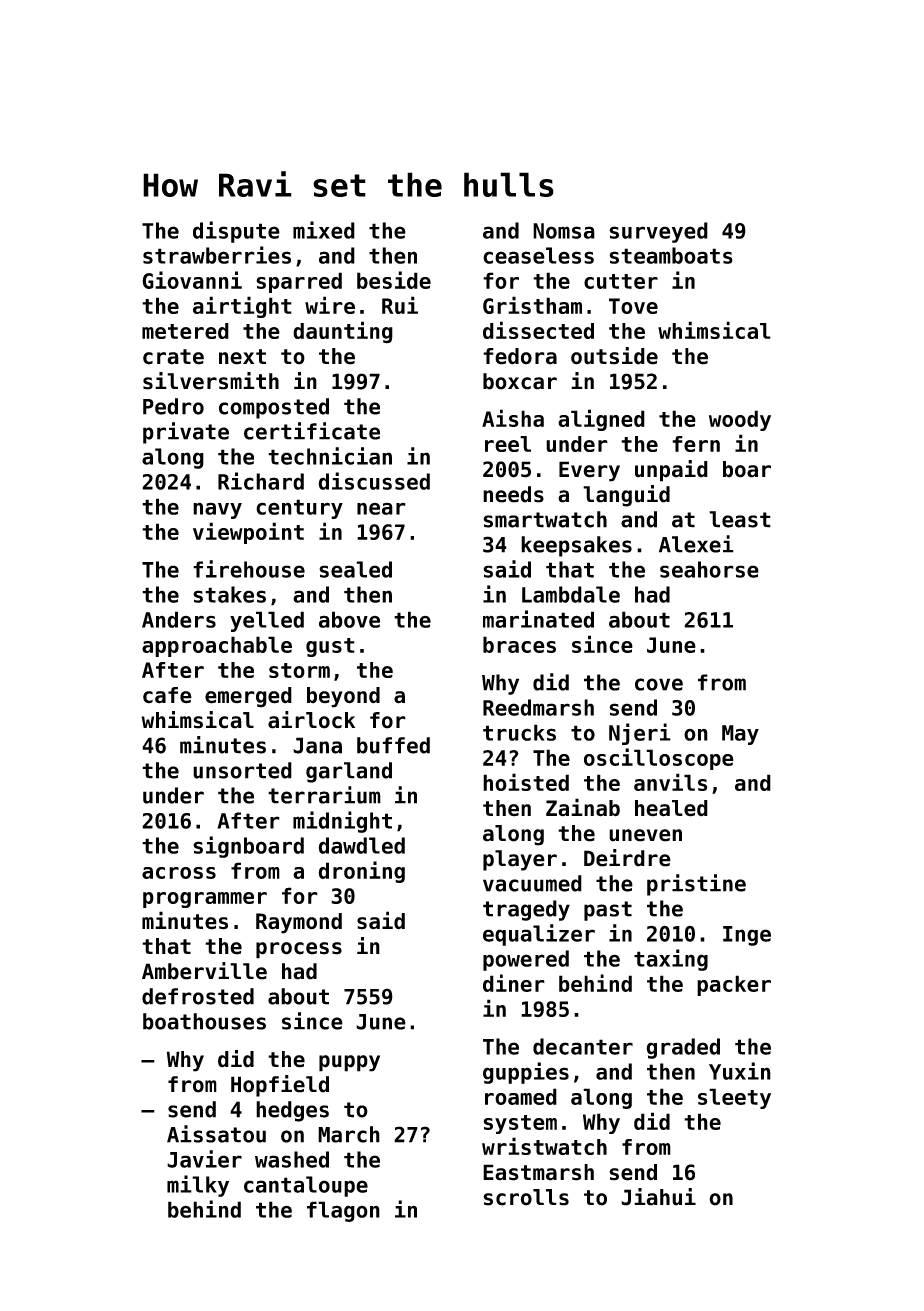  What do you see at coordinates (274, 408) in the image?
I see `composted` at bounding box center [274, 408].
